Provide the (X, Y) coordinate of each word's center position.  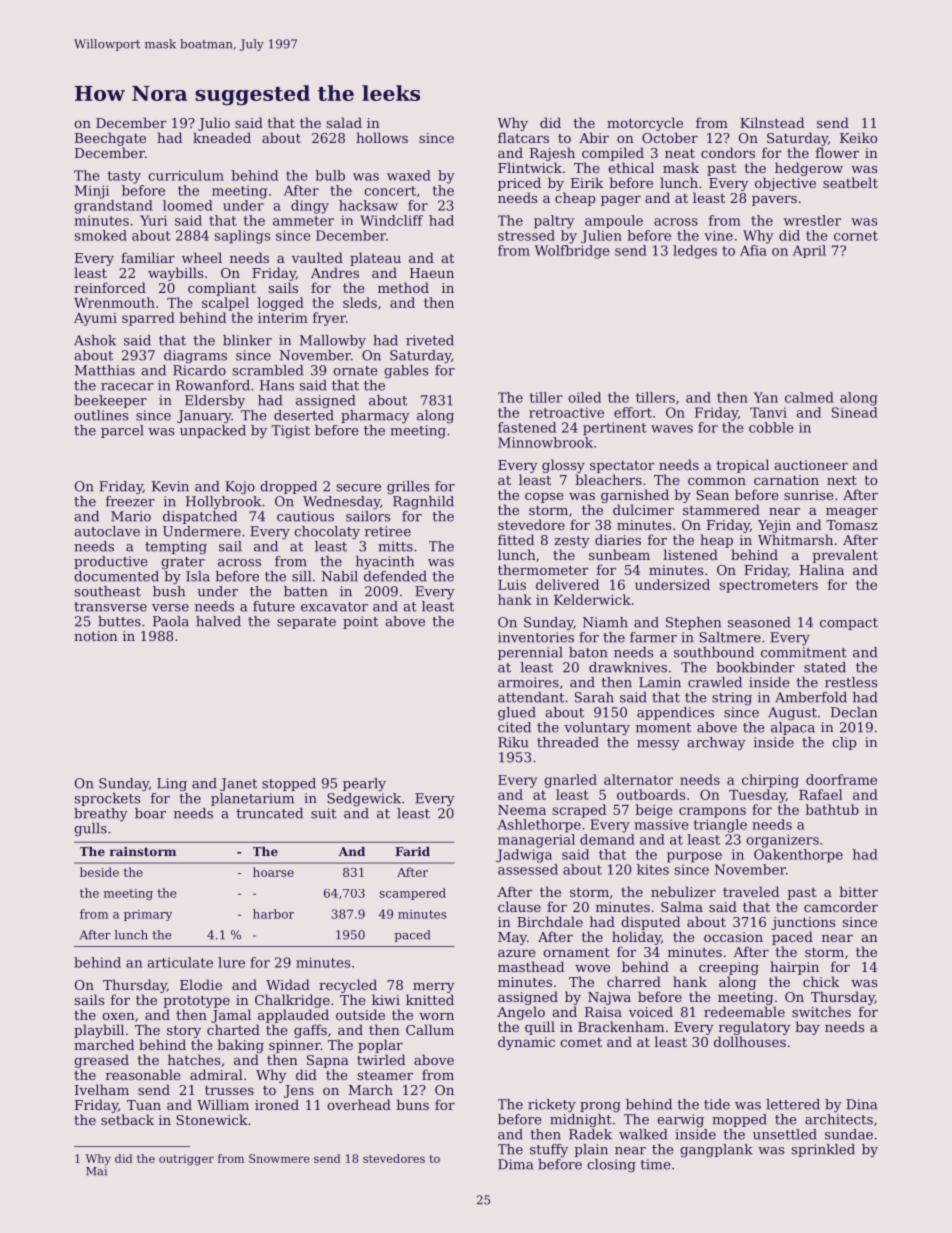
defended (395, 576)
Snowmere (279, 1158)
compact (849, 624)
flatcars (523, 137)
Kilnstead (772, 122)
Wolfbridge (572, 252)
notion (96, 636)
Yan (766, 397)
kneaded (222, 137)
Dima (515, 1164)
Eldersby (215, 401)
